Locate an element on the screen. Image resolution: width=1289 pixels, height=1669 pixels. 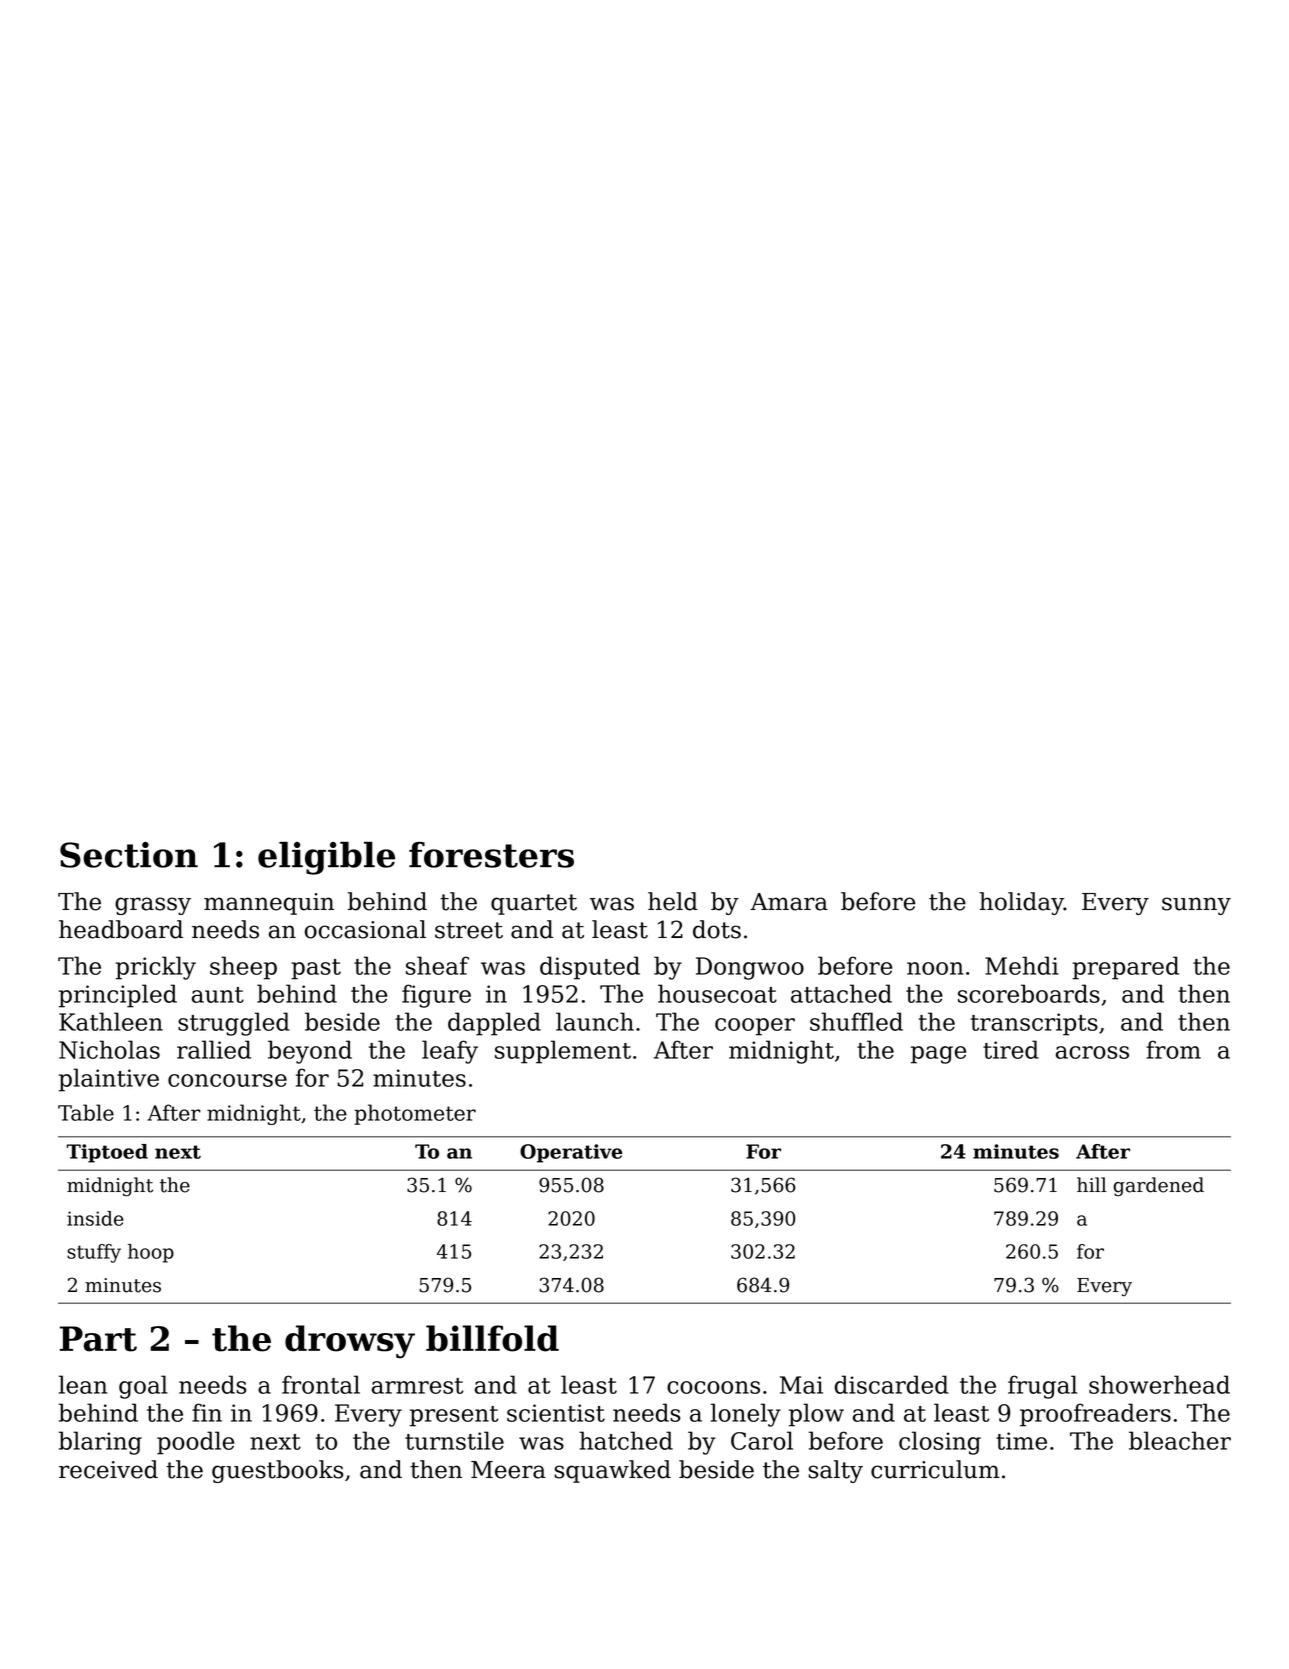
squawked is located at coordinates (612, 1471).
